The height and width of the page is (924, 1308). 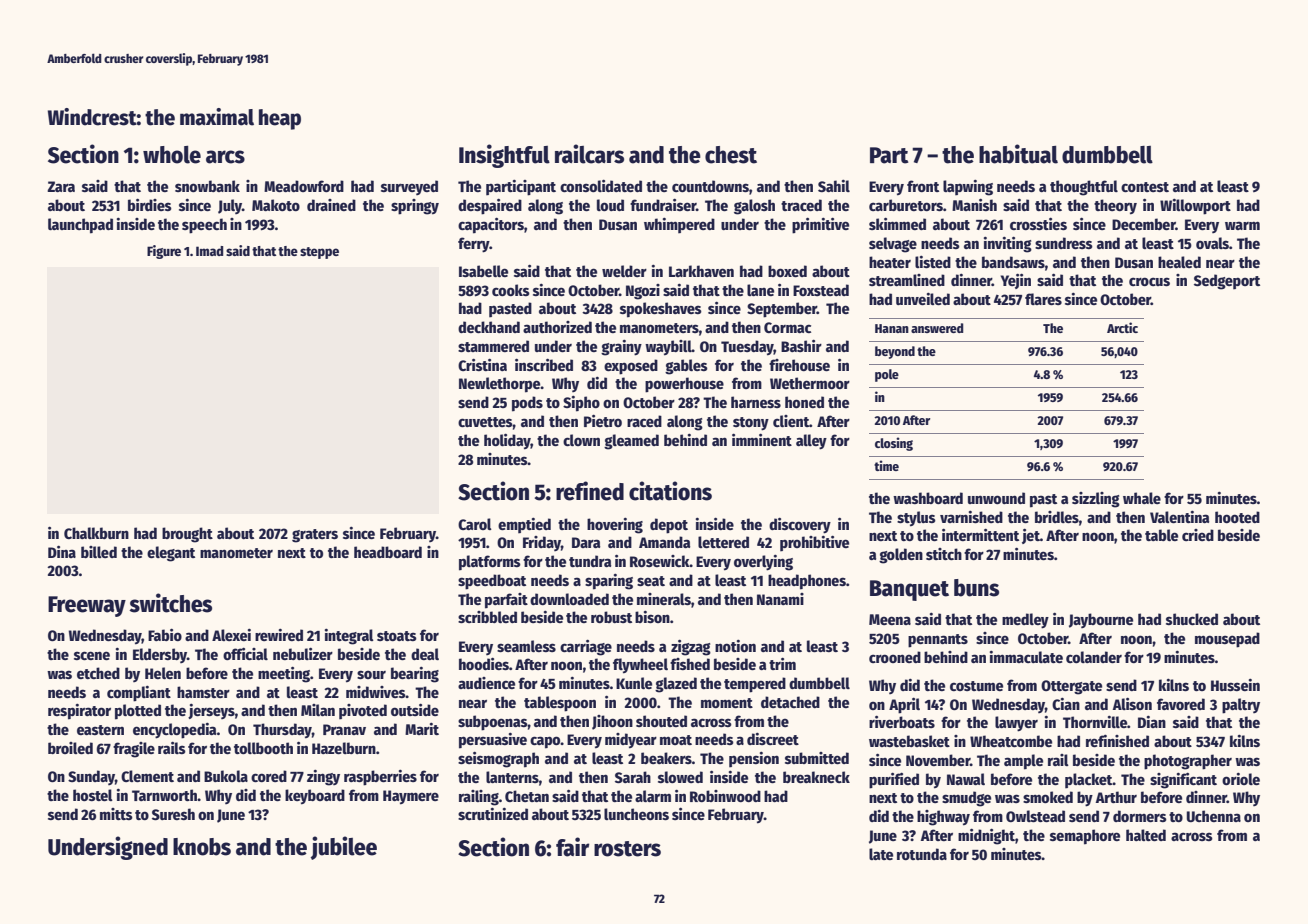 I want to click on Sedgeport, so click(x=1227, y=282).
